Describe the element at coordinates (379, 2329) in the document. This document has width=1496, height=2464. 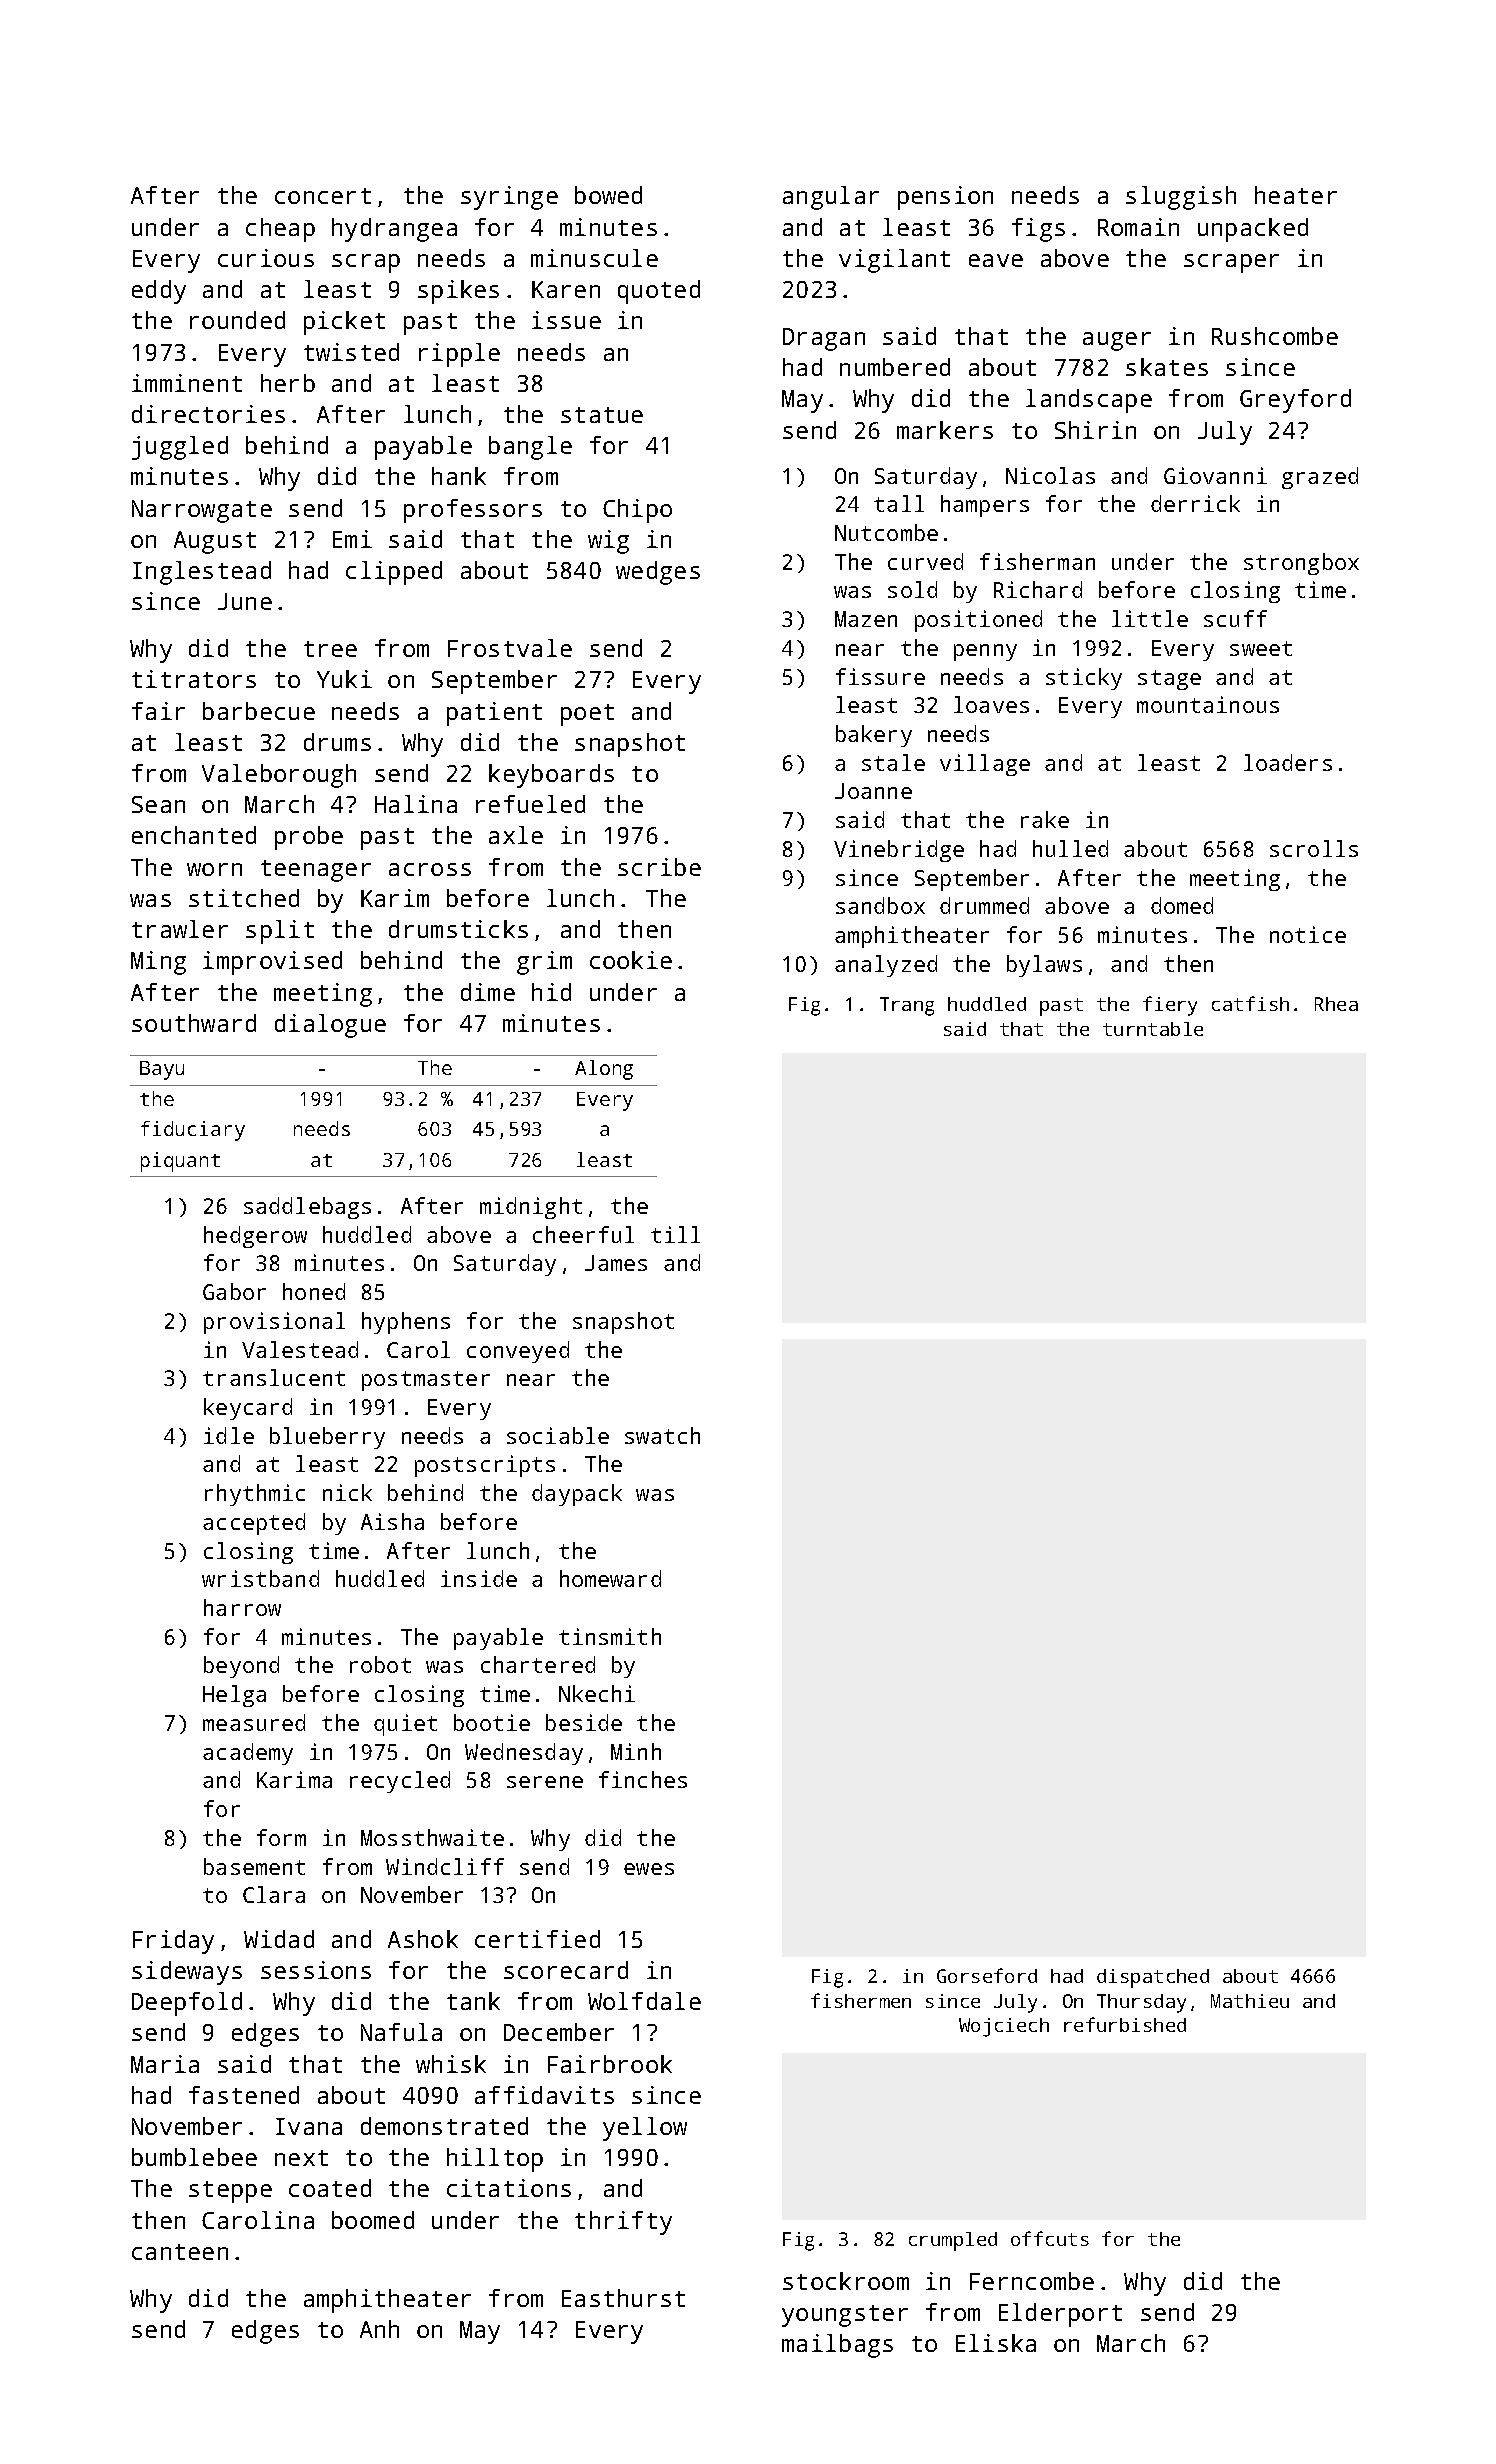
I see `Anh` at that location.
